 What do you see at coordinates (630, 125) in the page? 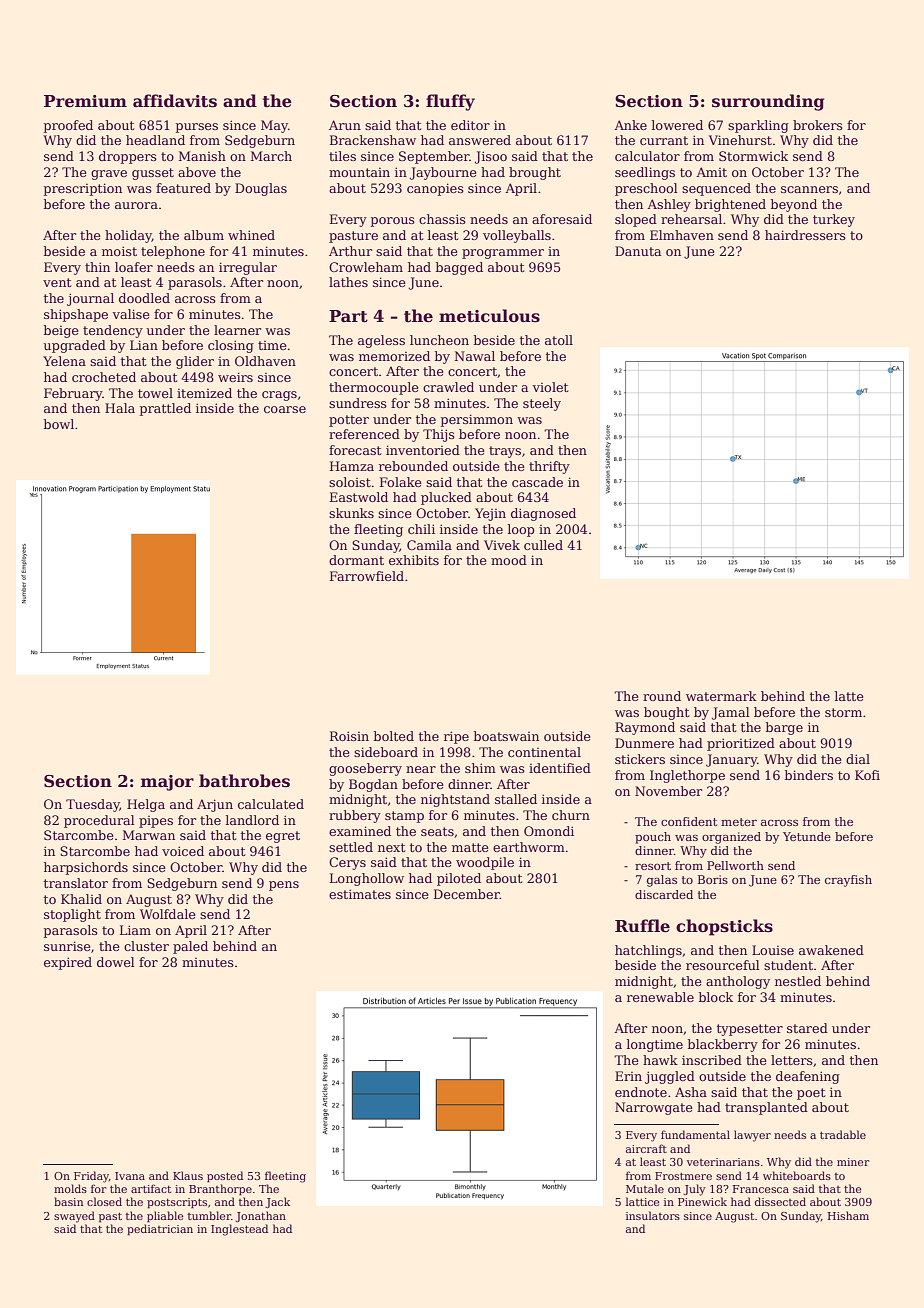
I see `Anke` at bounding box center [630, 125].
